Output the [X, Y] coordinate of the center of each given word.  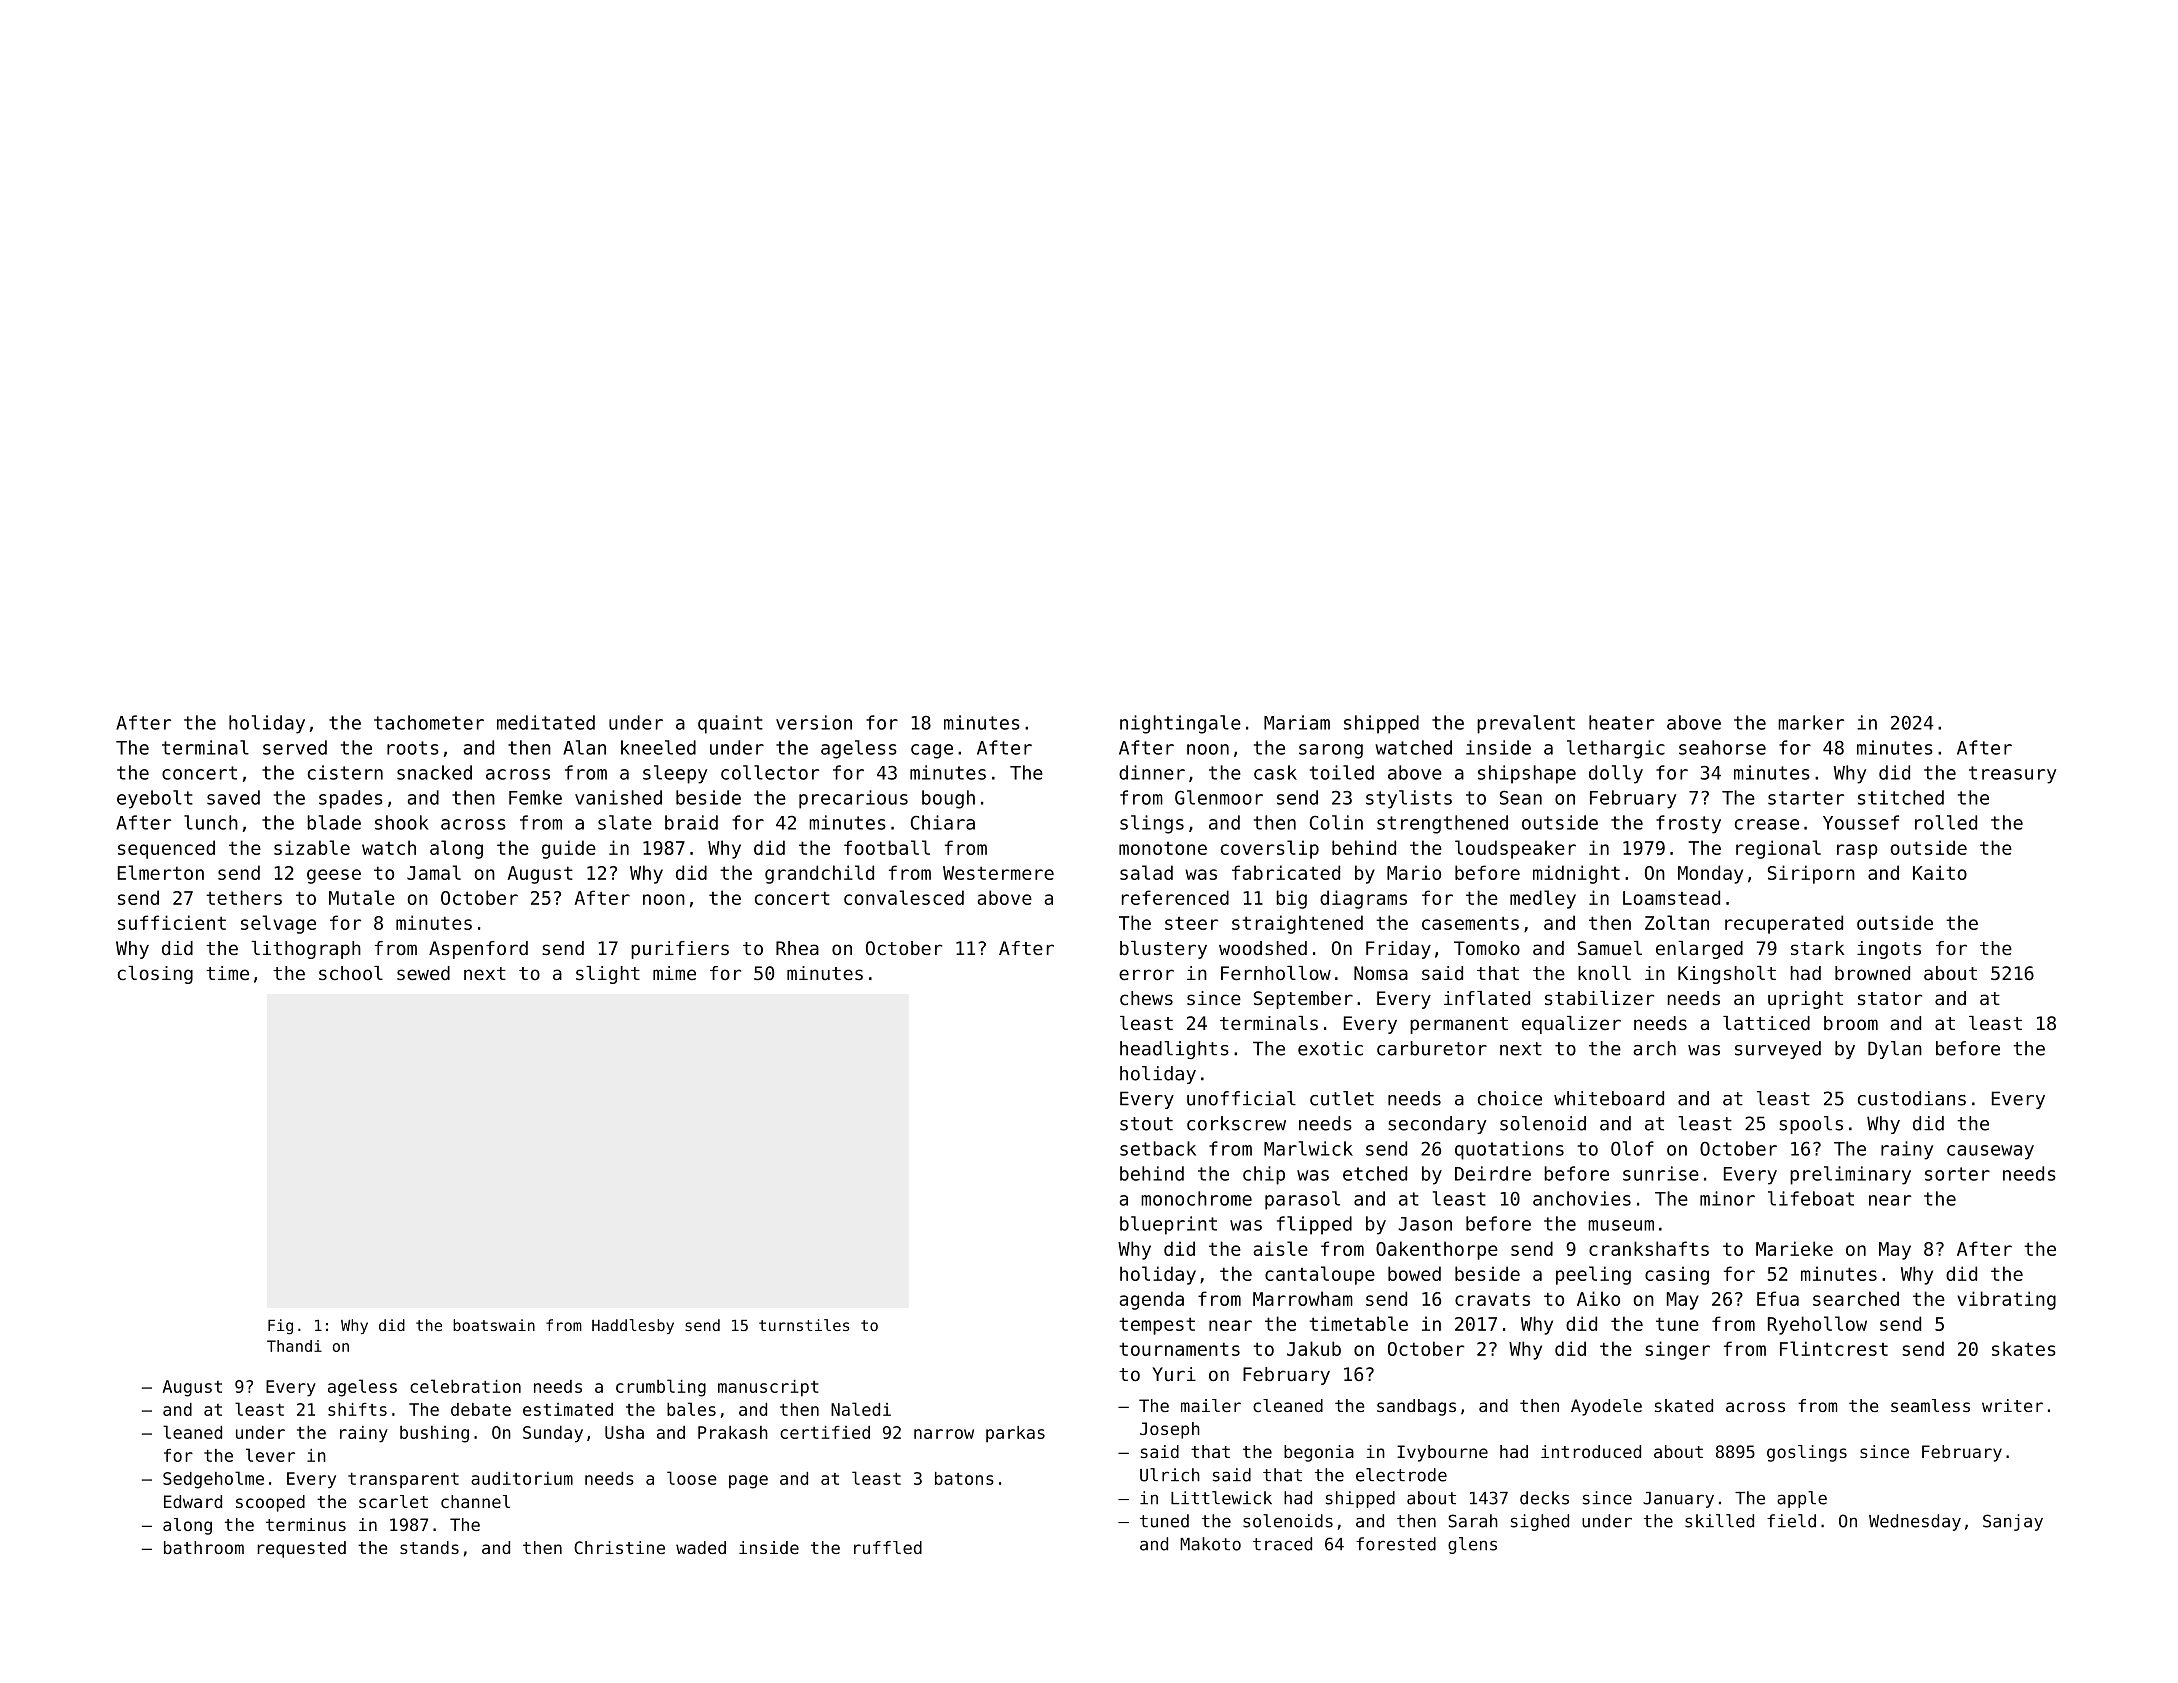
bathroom [204, 1547]
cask [1275, 772]
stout [1146, 1124]
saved [233, 797]
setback [1158, 1148]
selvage [278, 924]
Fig [280, 1327]
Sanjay [2013, 1522]
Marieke [1794, 1248]
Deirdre [1493, 1173]
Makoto [1210, 1544]
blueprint [1168, 1225]
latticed [1766, 1023]
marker [1811, 722]
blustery [1163, 950]
